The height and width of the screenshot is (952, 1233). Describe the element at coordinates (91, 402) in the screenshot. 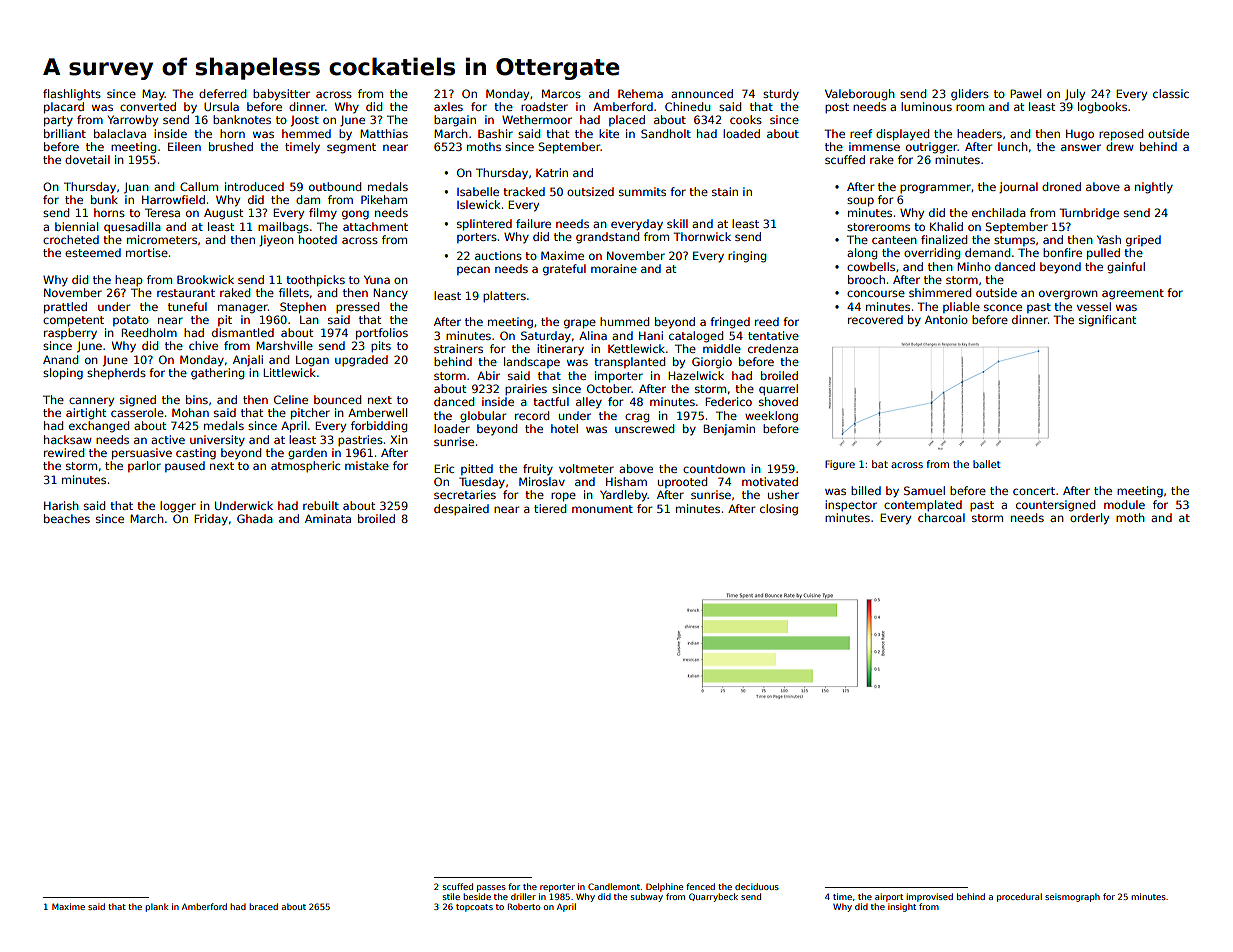

I see `cannery` at that location.
